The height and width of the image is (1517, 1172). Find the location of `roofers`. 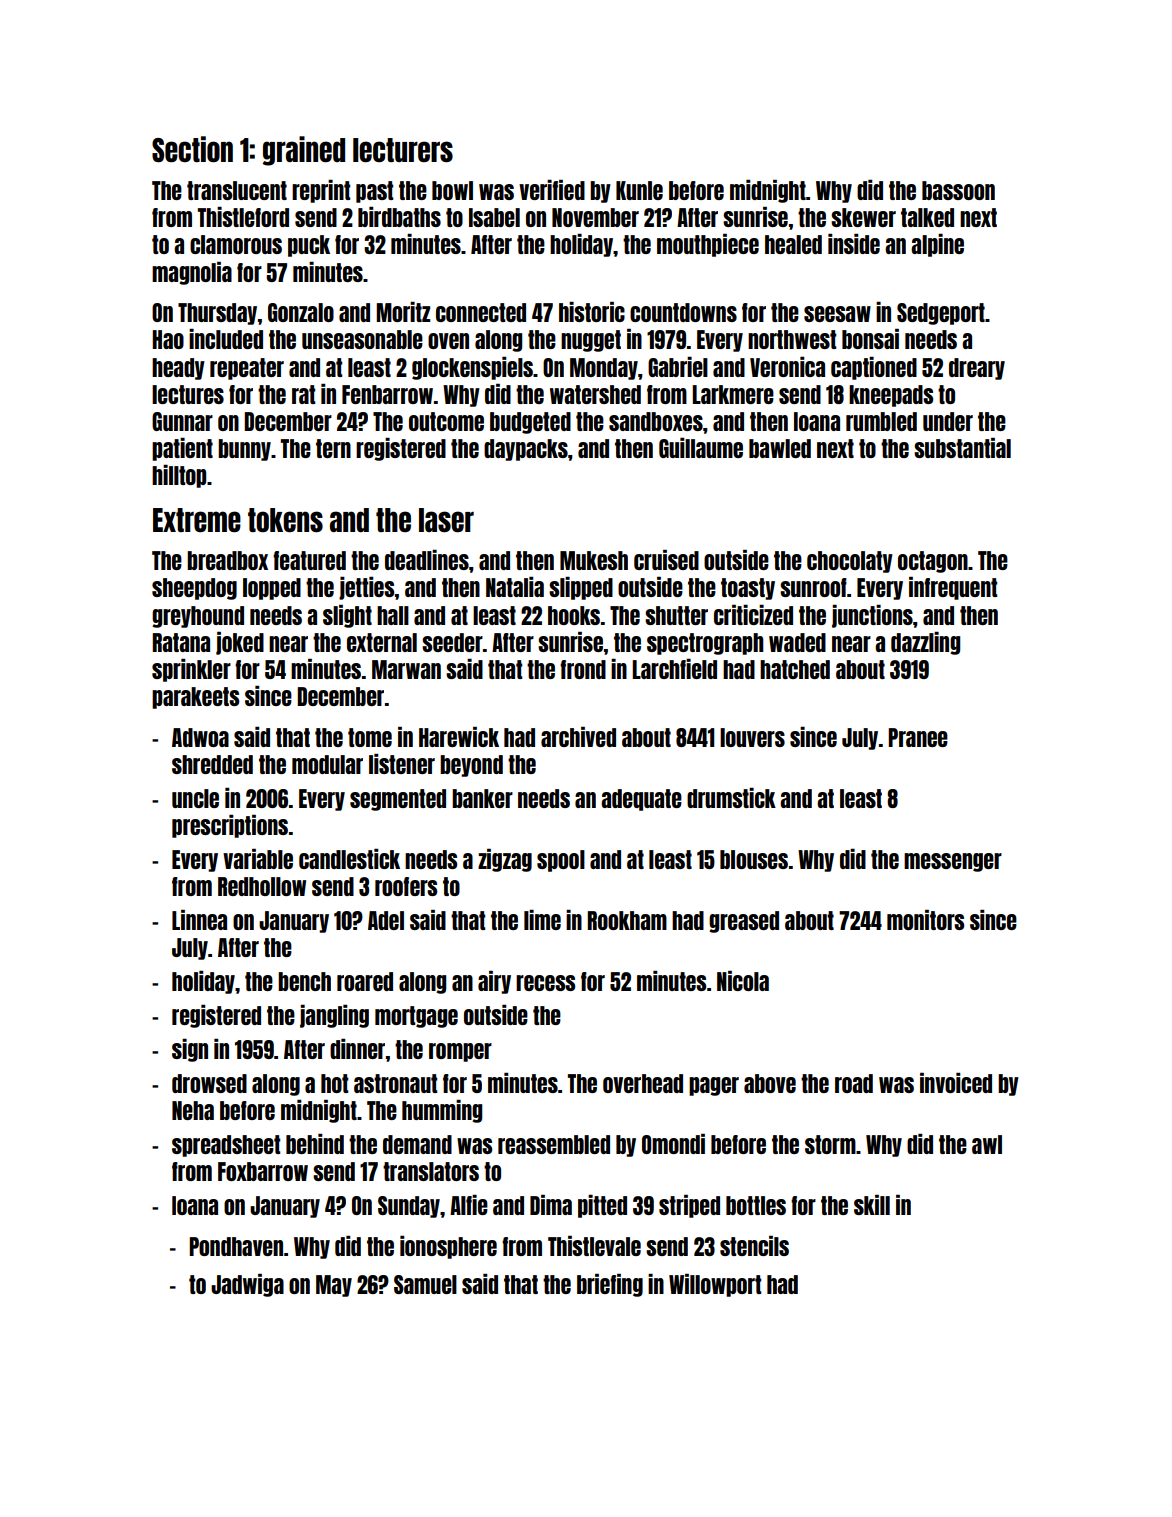

roofers is located at coordinates (406, 886).
